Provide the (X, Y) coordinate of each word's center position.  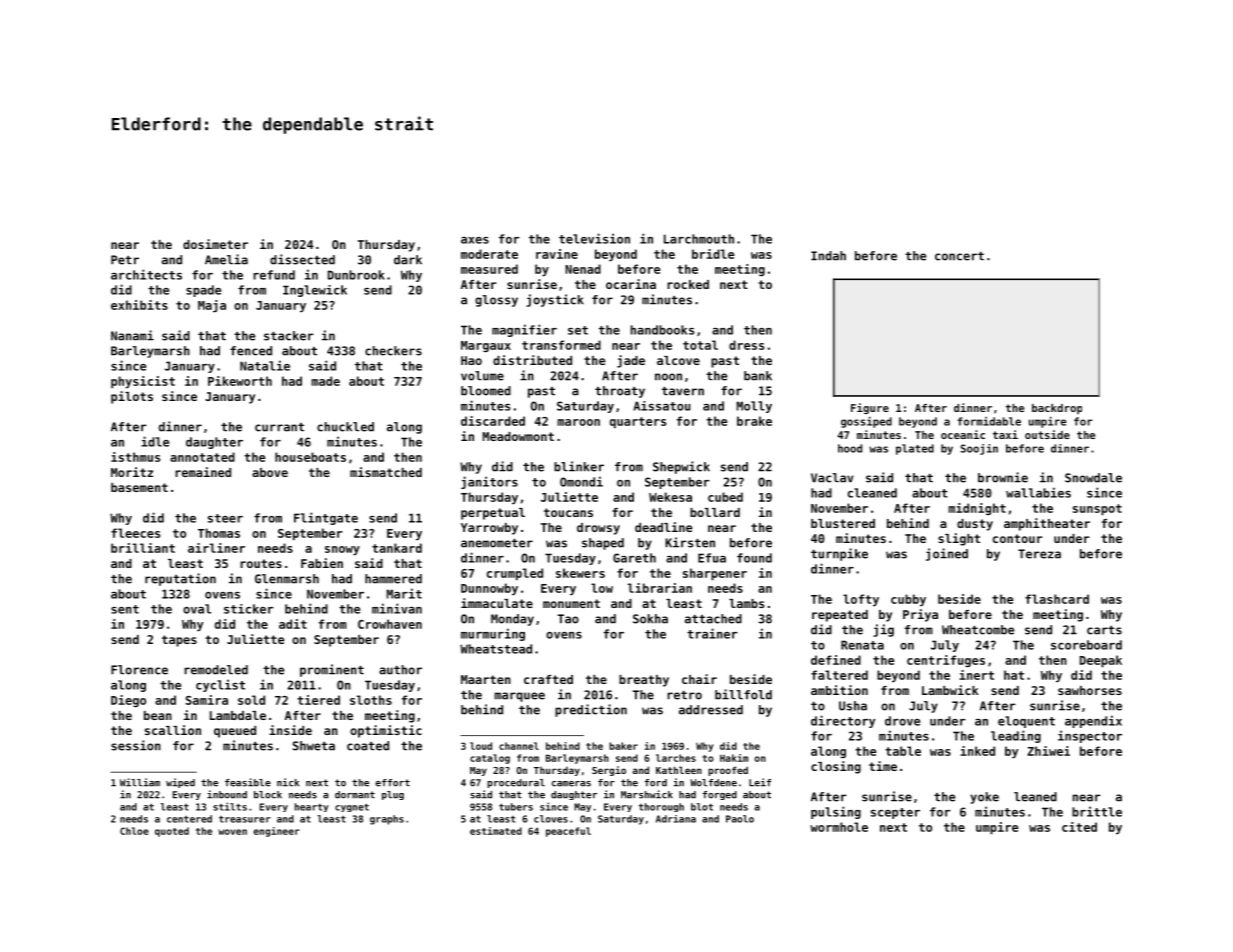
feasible (248, 782)
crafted (548, 679)
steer (225, 518)
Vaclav (832, 478)
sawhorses (1090, 690)
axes (475, 240)
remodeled (216, 670)
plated (915, 449)
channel (519, 746)
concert (959, 256)
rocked (688, 284)
